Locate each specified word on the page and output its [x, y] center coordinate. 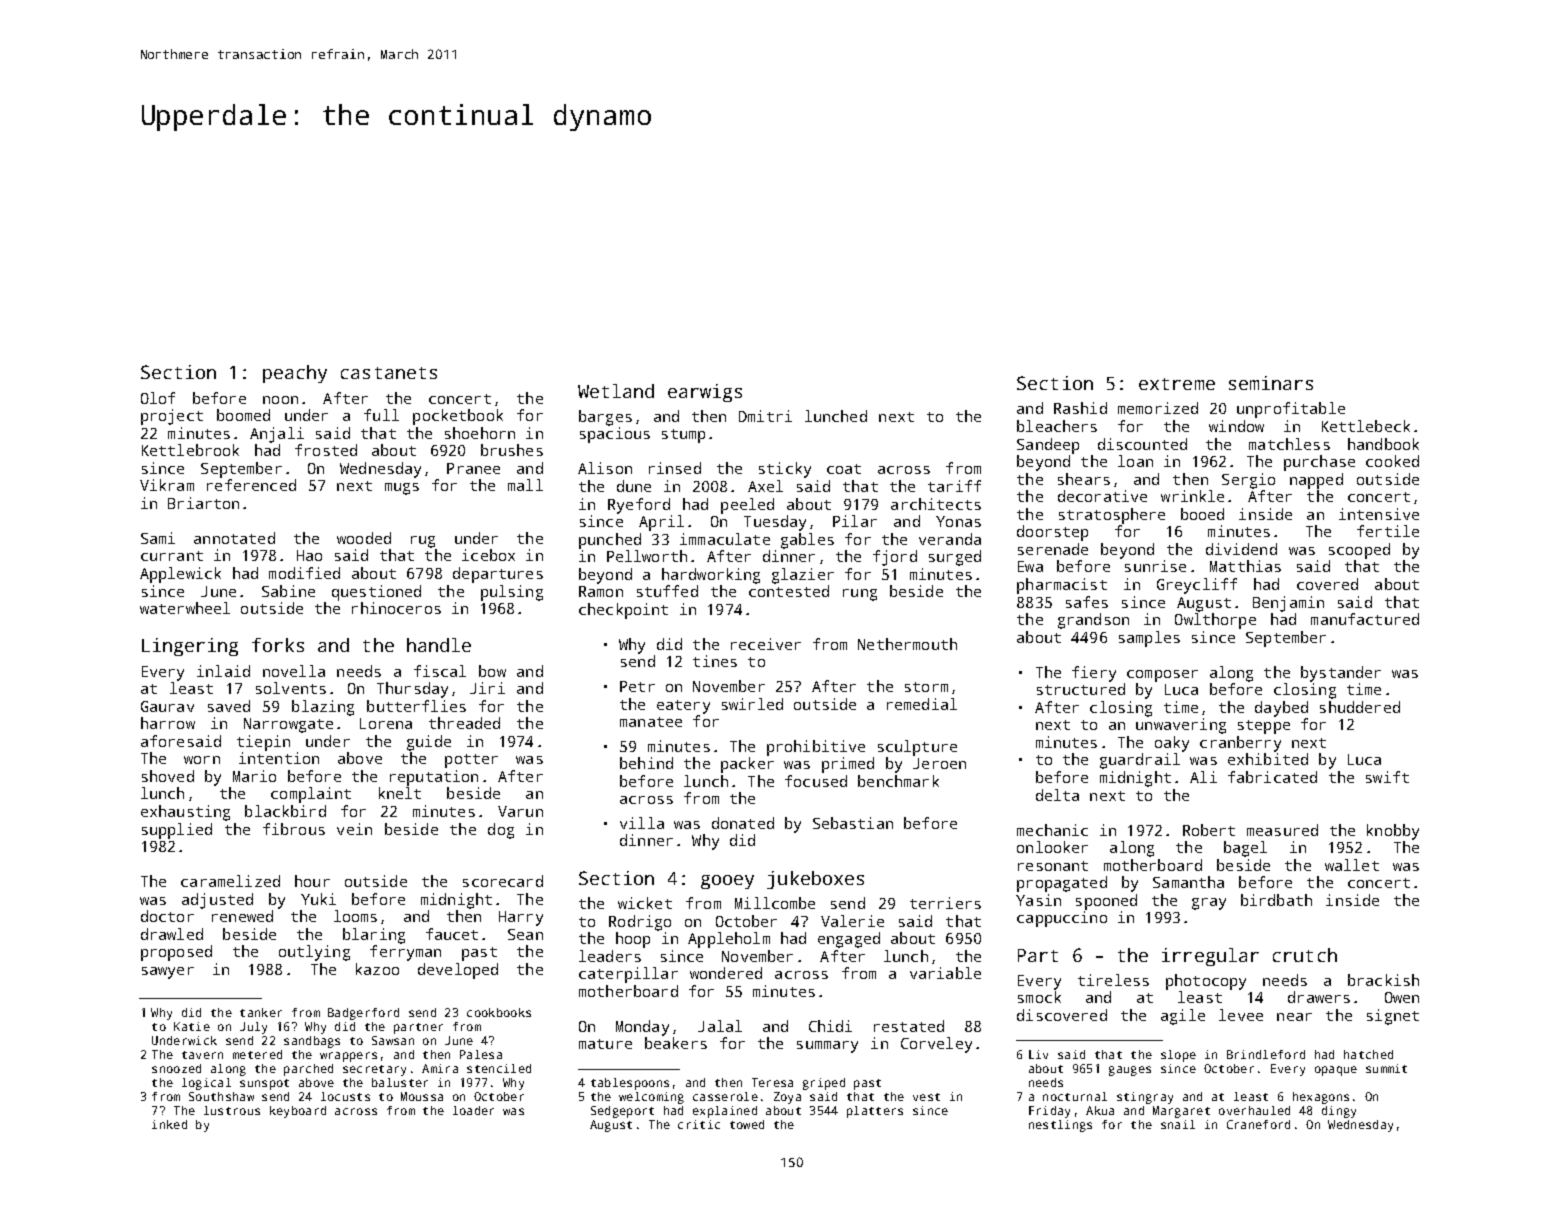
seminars [1271, 383]
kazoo [377, 969]
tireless [1113, 980]
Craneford [1258, 1124]
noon [280, 400]
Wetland [616, 391]
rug [423, 542]
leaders [610, 956]
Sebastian [853, 823]
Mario [254, 776]
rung [860, 595]
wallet [1352, 865]
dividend [1241, 549]
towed [747, 1124]
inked [169, 1124]
